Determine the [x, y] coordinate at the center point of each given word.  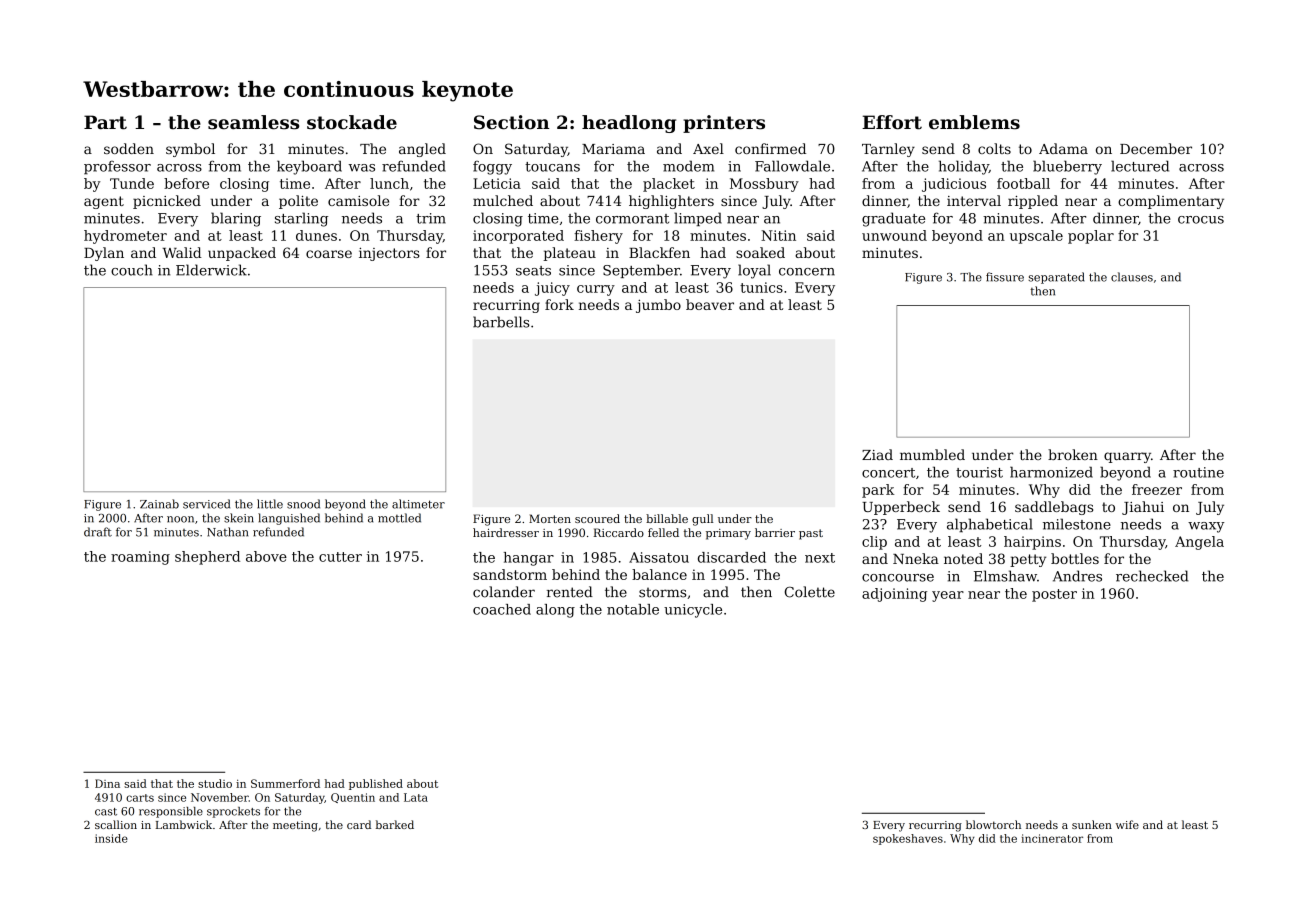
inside [111, 838]
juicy [552, 289]
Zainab [159, 504]
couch [132, 270]
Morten [550, 518]
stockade [352, 122]
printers [724, 124]
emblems [974, 122]
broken [1073, 454]
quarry [1127, 457]
